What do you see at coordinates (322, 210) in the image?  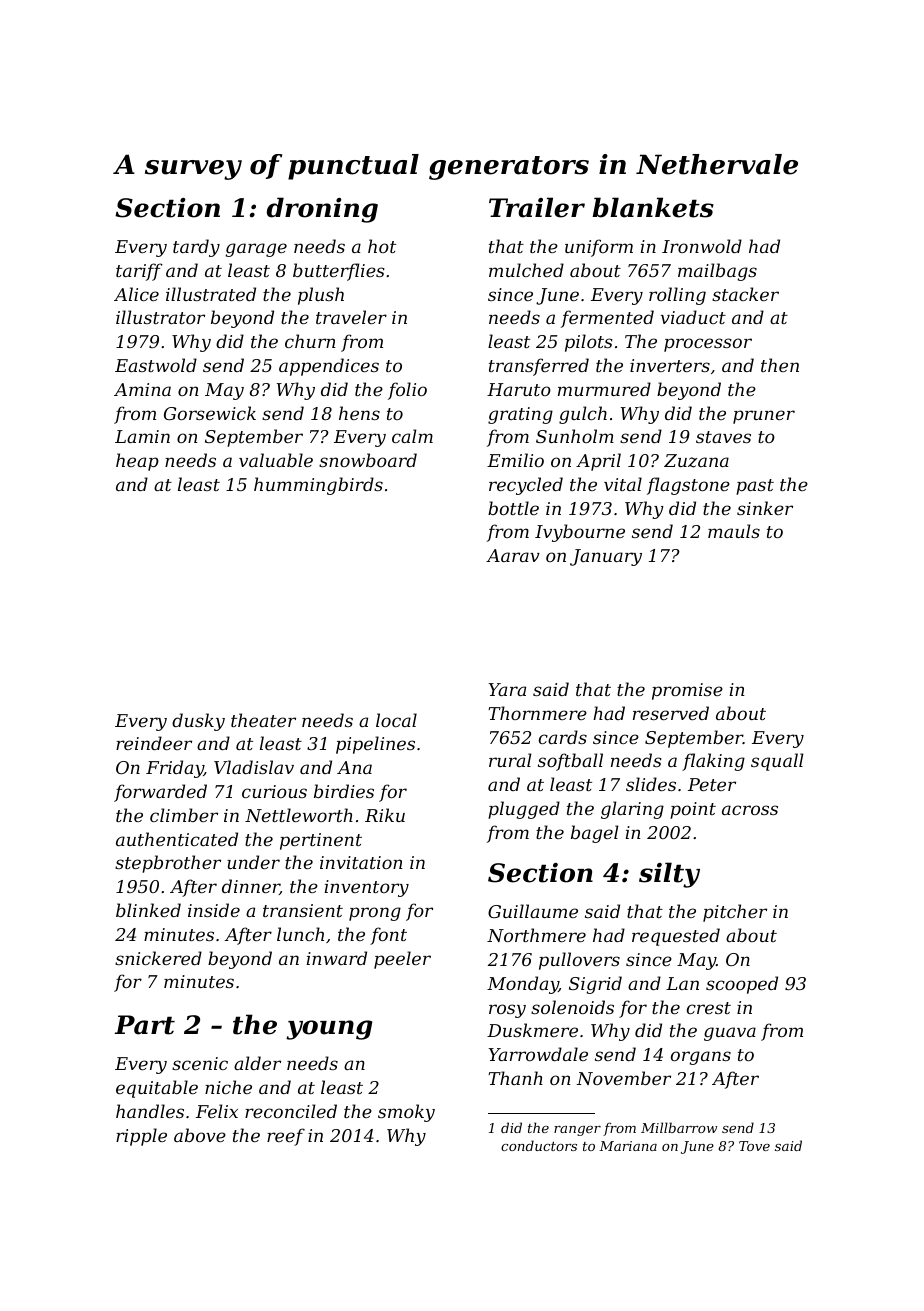 I see `droning` at bounding box center [322, 210].
